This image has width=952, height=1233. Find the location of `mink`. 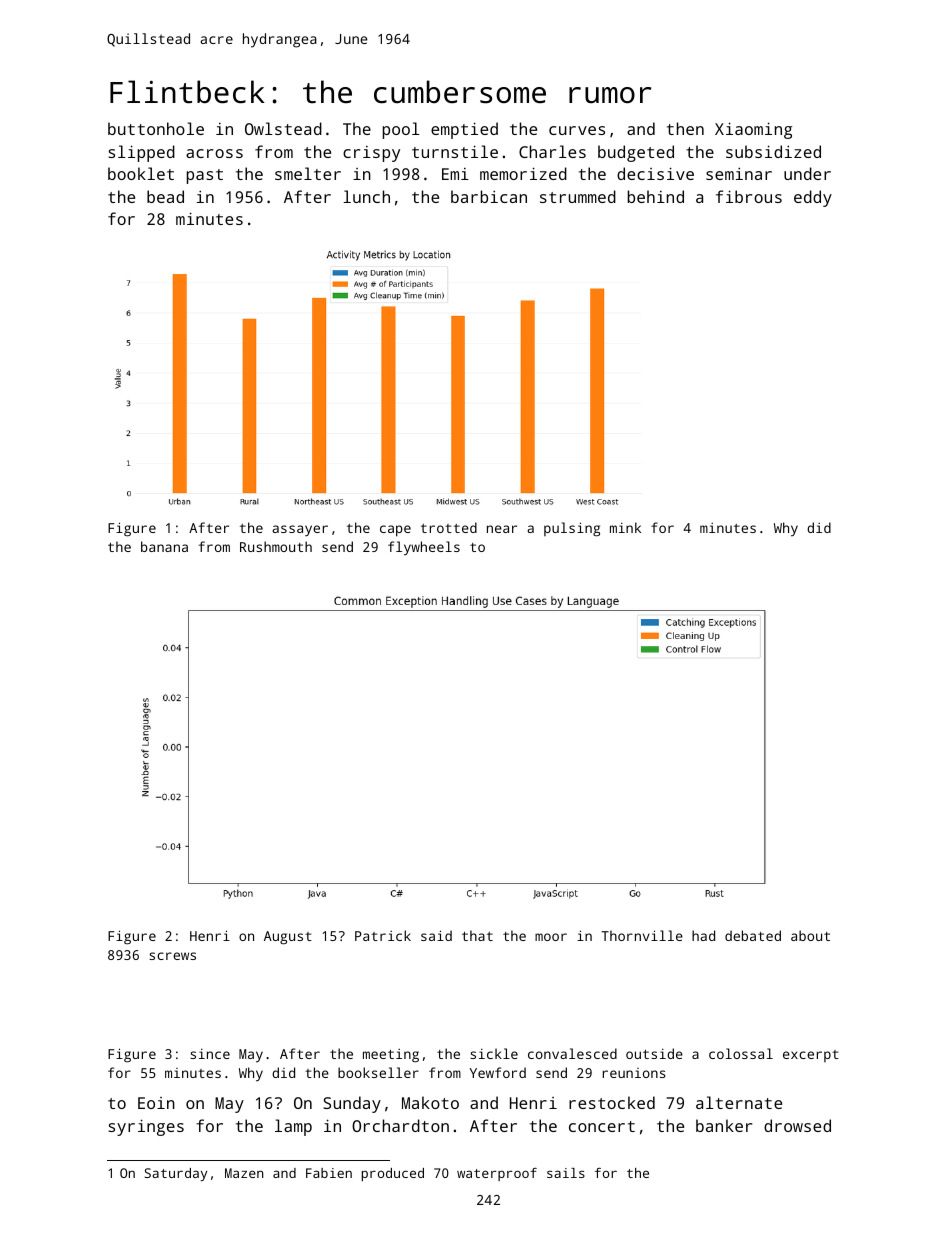

mink is located at coordinates (625, 527).
